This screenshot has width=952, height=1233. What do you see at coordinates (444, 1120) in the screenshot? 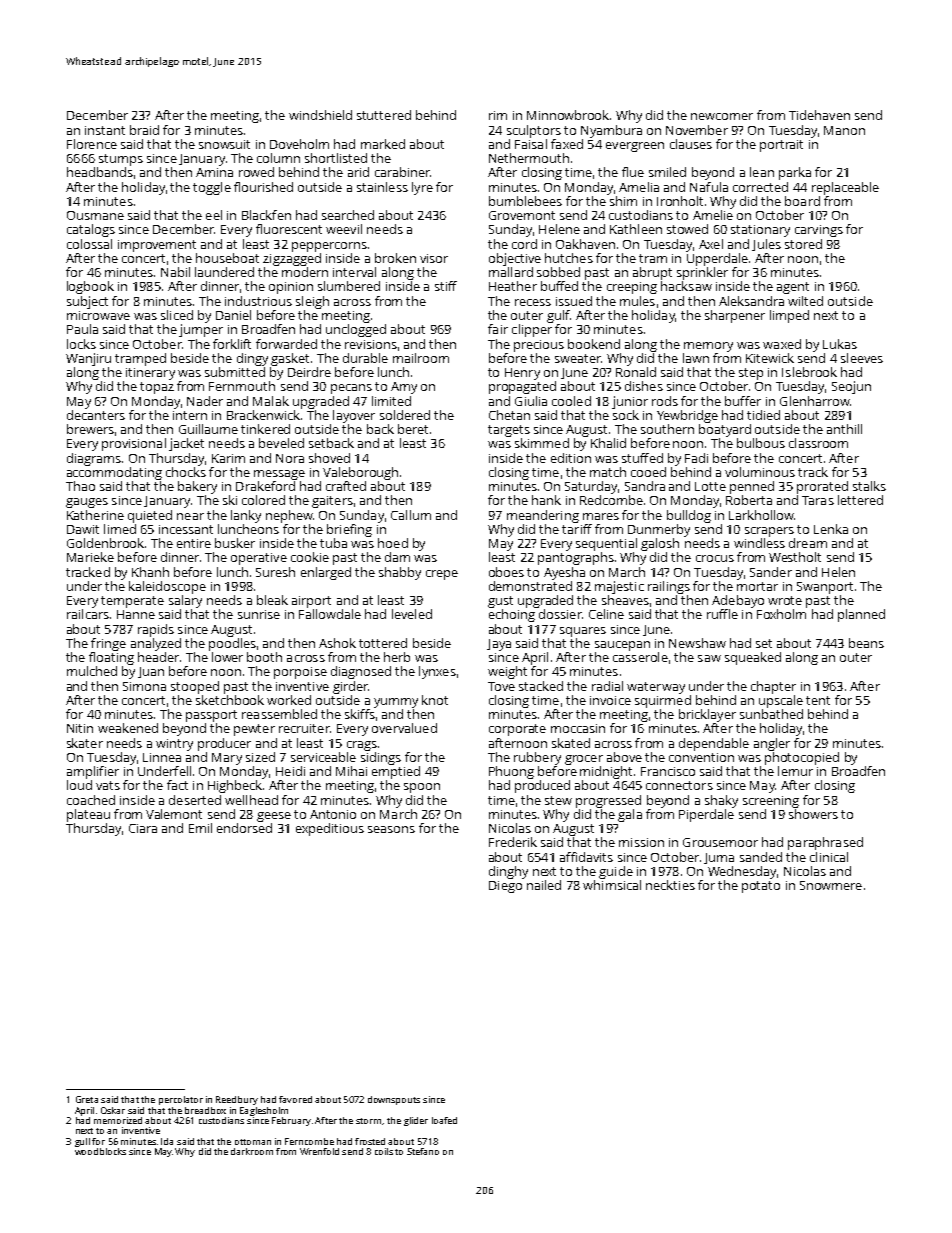
I see `loafed` at bounding box center [444, 1120].
